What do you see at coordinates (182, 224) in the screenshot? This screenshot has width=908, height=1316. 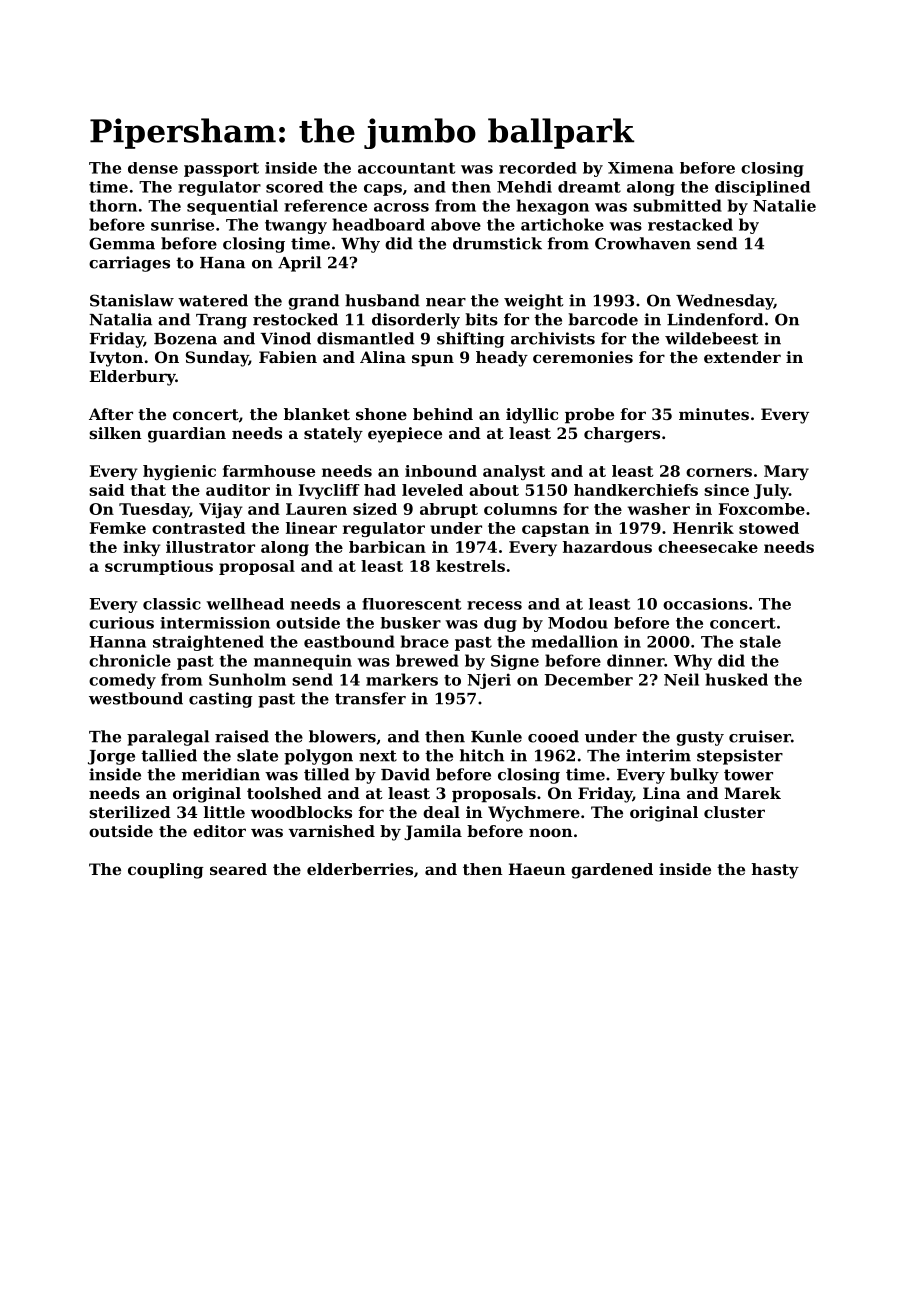 I see `sunrise` at bounding box center [182, 224].
